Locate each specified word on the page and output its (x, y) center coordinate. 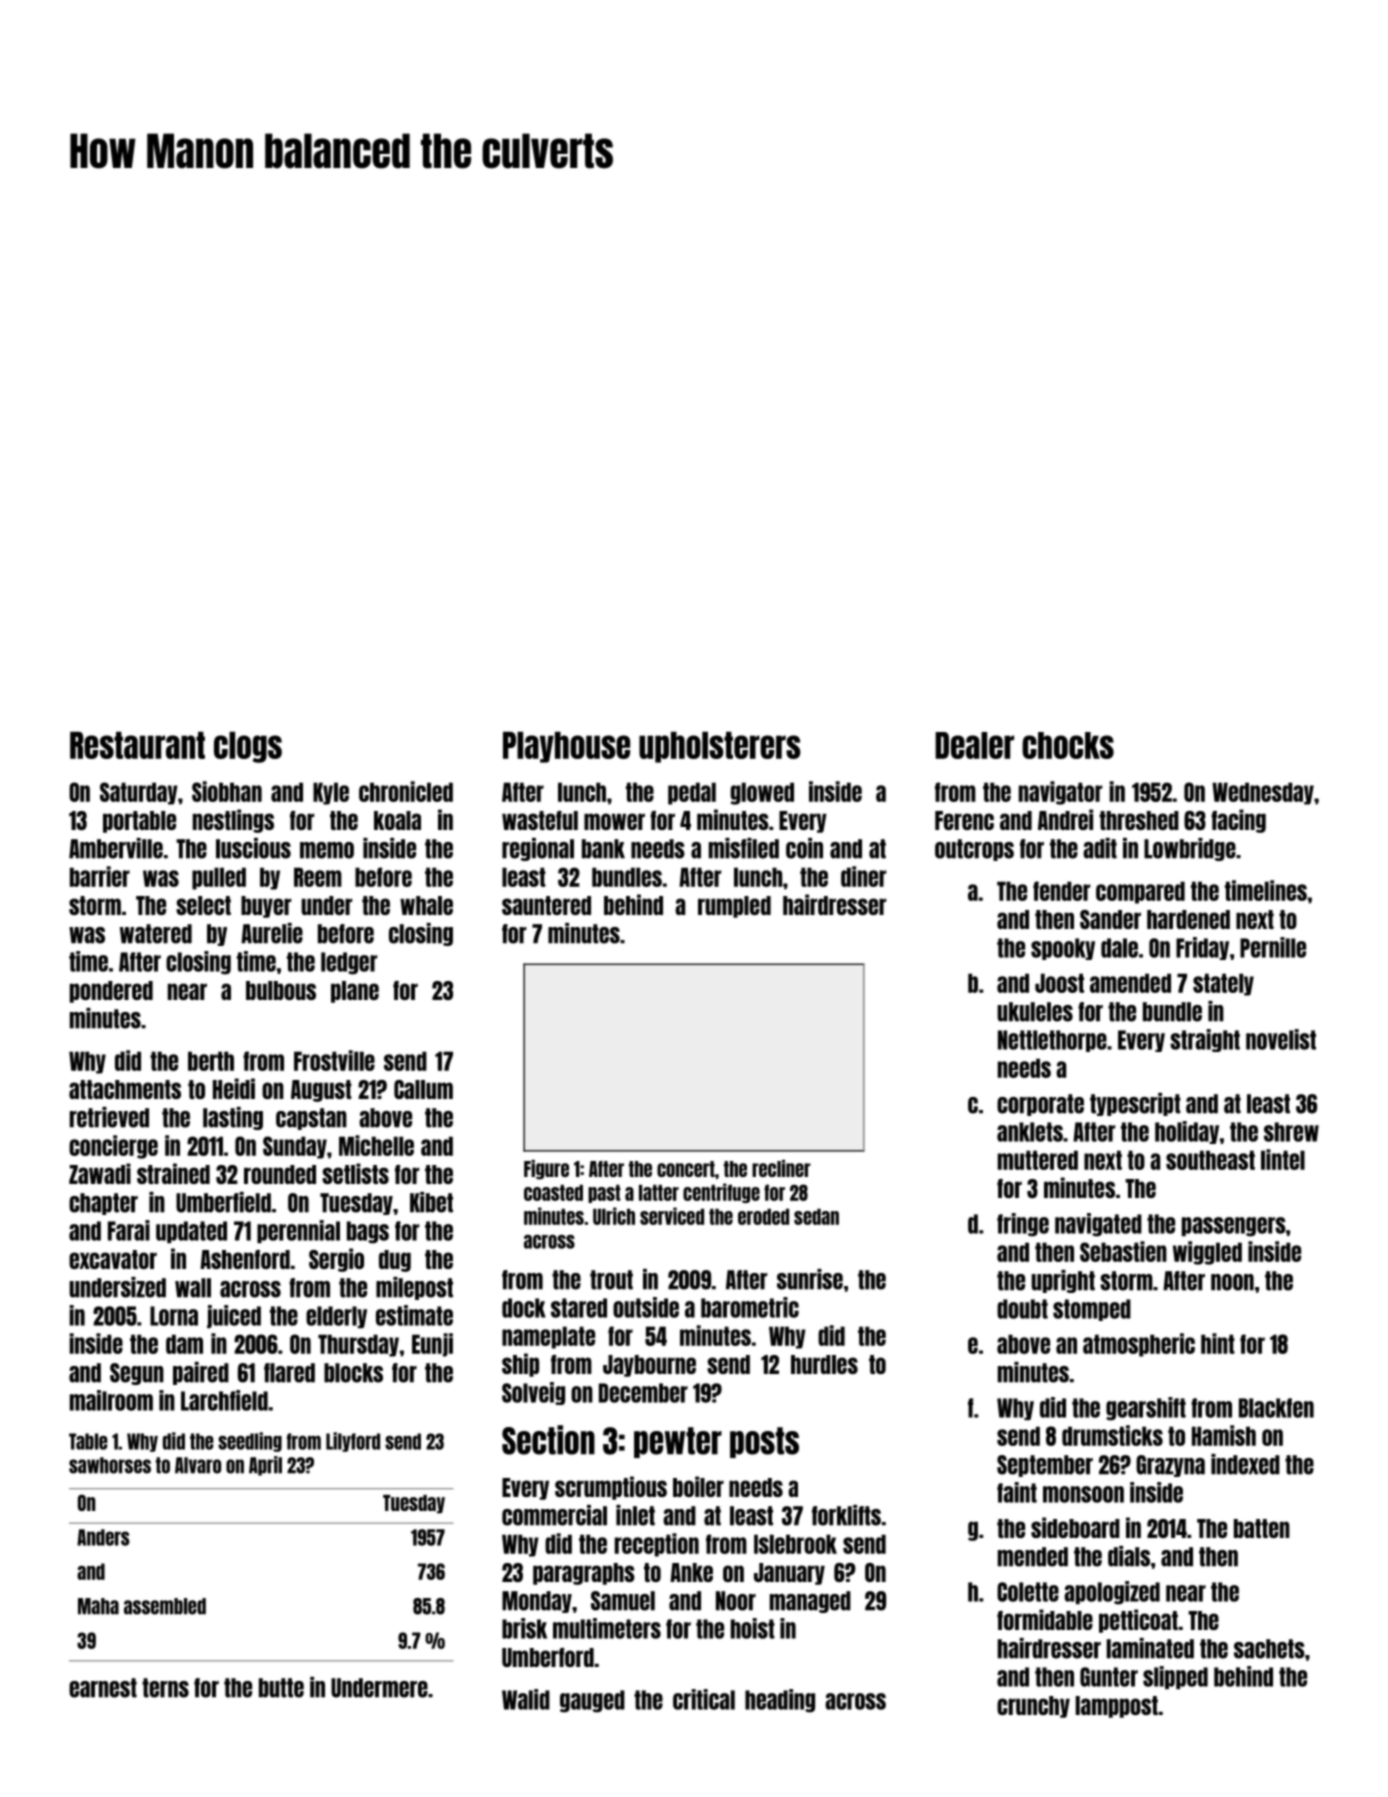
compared (1140, 892)
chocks (1068, 745)
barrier (100, 876)
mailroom (111, 1400)
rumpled (734, 907)
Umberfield (223, 1202)
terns (165, 1688)
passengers (1234, 1227)
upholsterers (720, 747)
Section (548, 1440)
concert (686, 1169)
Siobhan (227, 791)
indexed (1245, 1464)
